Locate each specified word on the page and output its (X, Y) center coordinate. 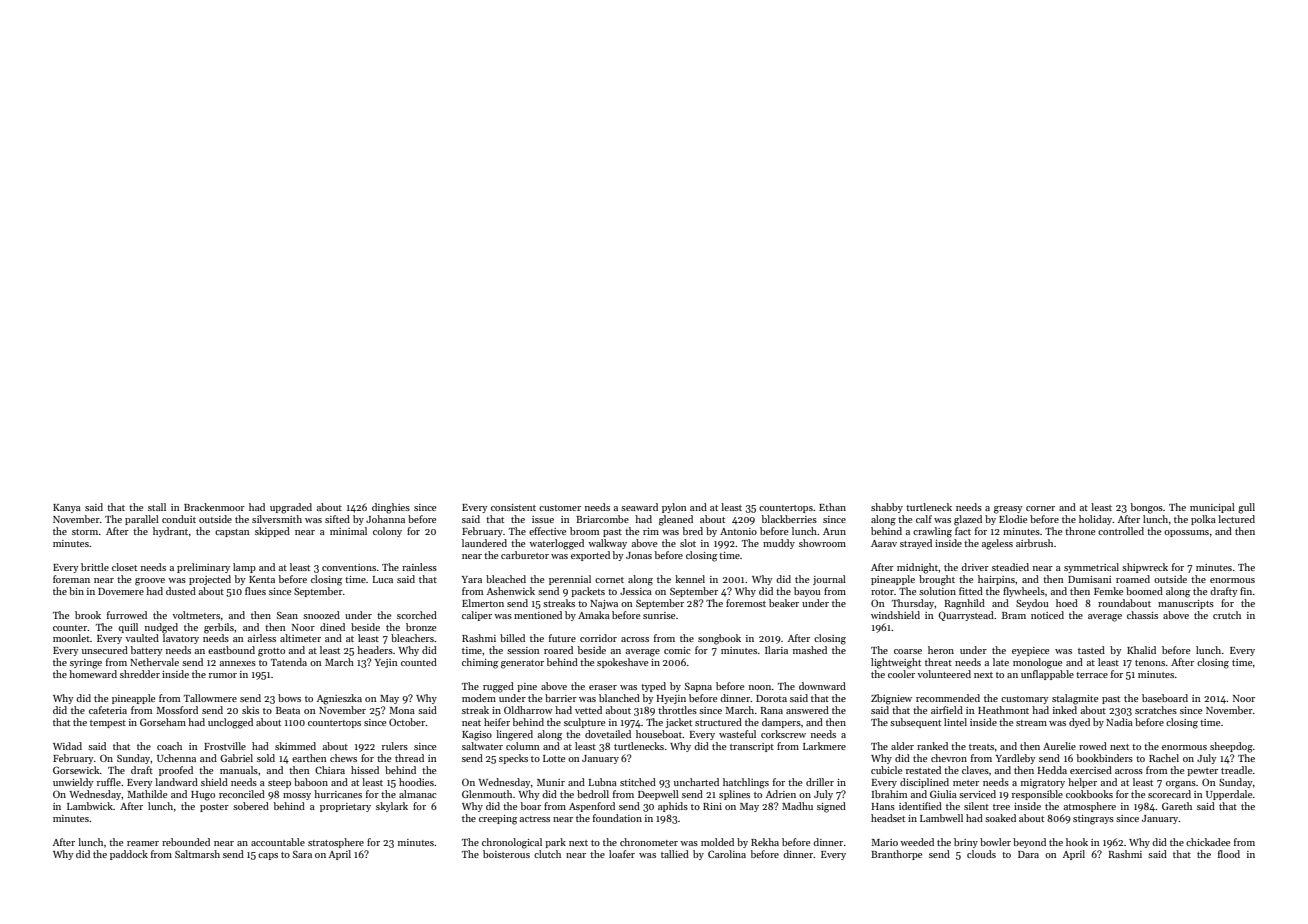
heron (941, 650)
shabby (887, 508)
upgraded (291, 508)
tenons (1150, 663)
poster (214, 808)
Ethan (832, 507)
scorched (417, 615)
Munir (551, 782)
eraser (603, 687)
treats (981, 747)
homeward (93, 674)
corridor (598, 638)
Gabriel (236, 758)
